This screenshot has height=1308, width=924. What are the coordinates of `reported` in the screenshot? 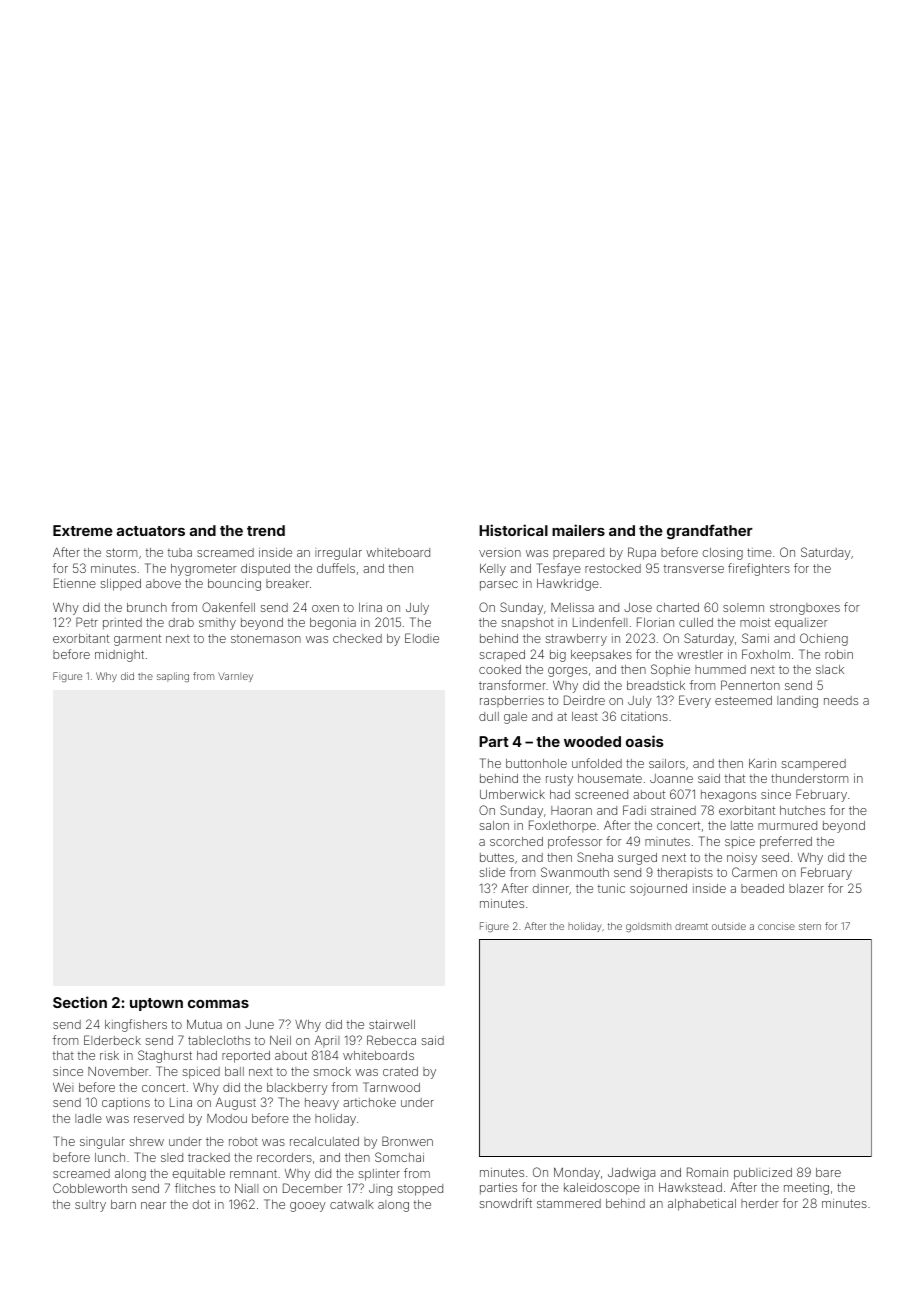 It's located at (246, 1057).
